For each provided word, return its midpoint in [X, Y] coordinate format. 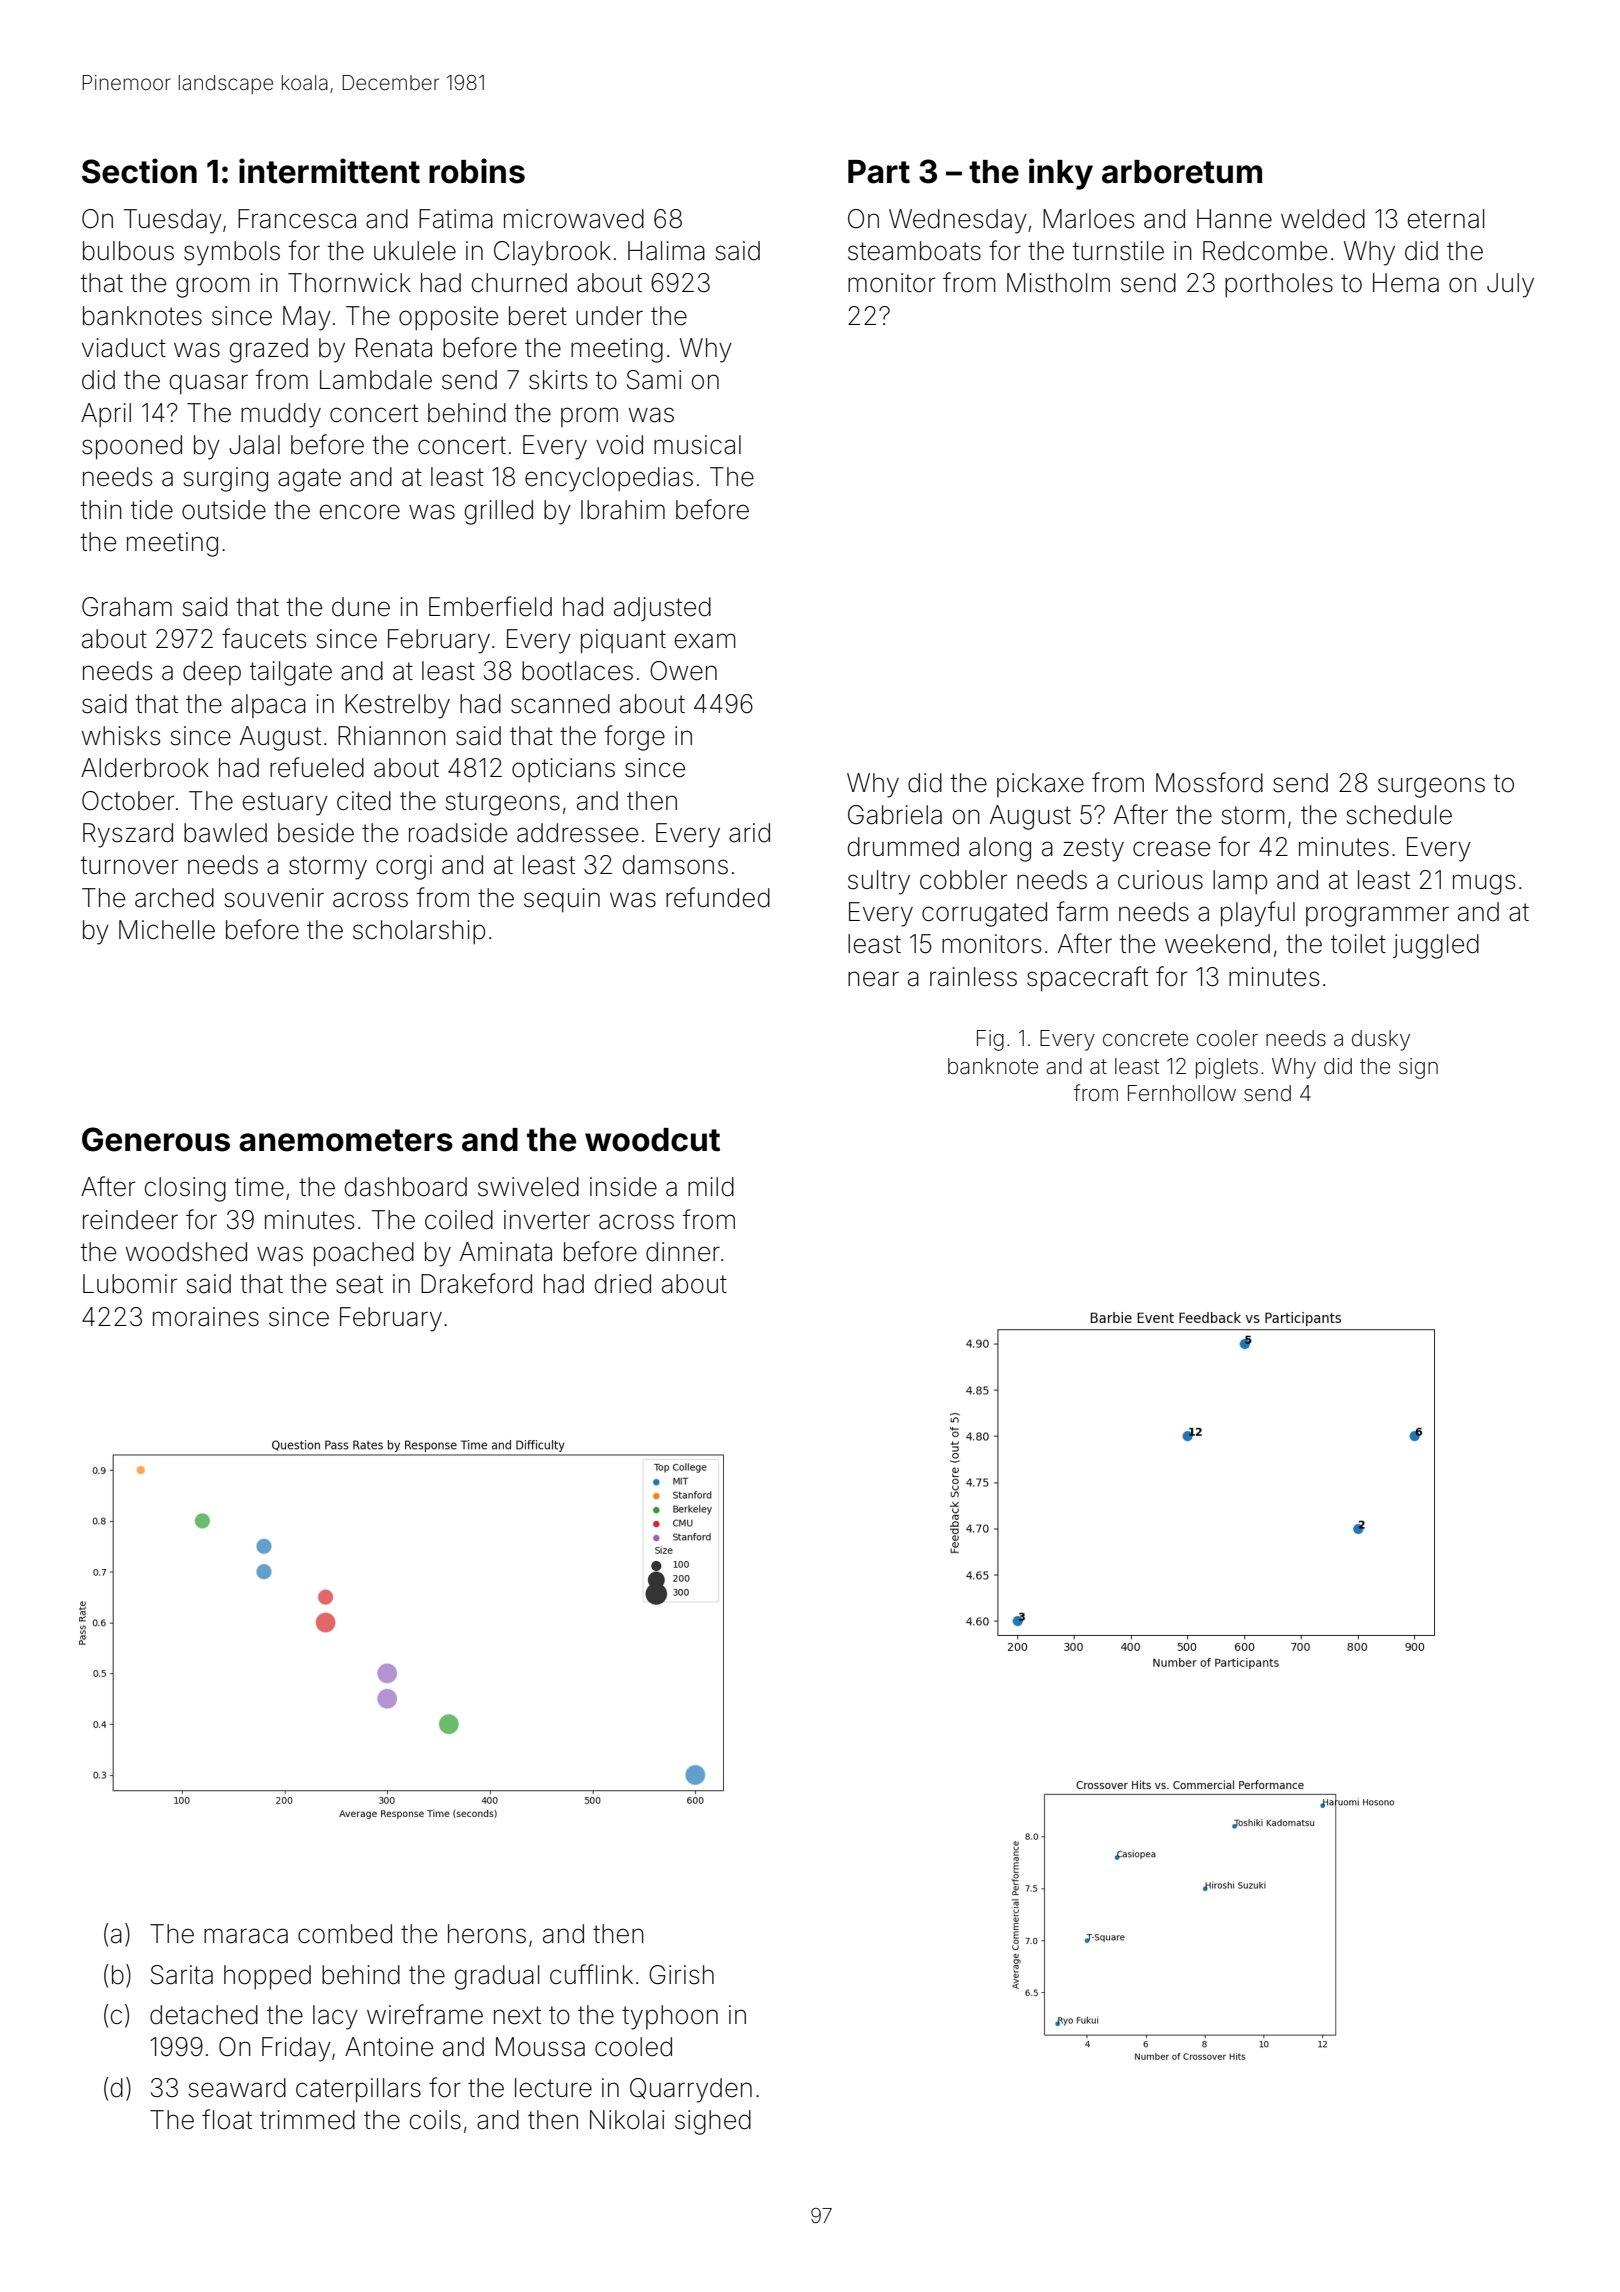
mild [711, 1187]
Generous [156, 1139]
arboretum [1182, 172]
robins [477, 171]
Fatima [456, 219]
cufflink [591, 1974]
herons [487, 1934]
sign [1418, 1068]
